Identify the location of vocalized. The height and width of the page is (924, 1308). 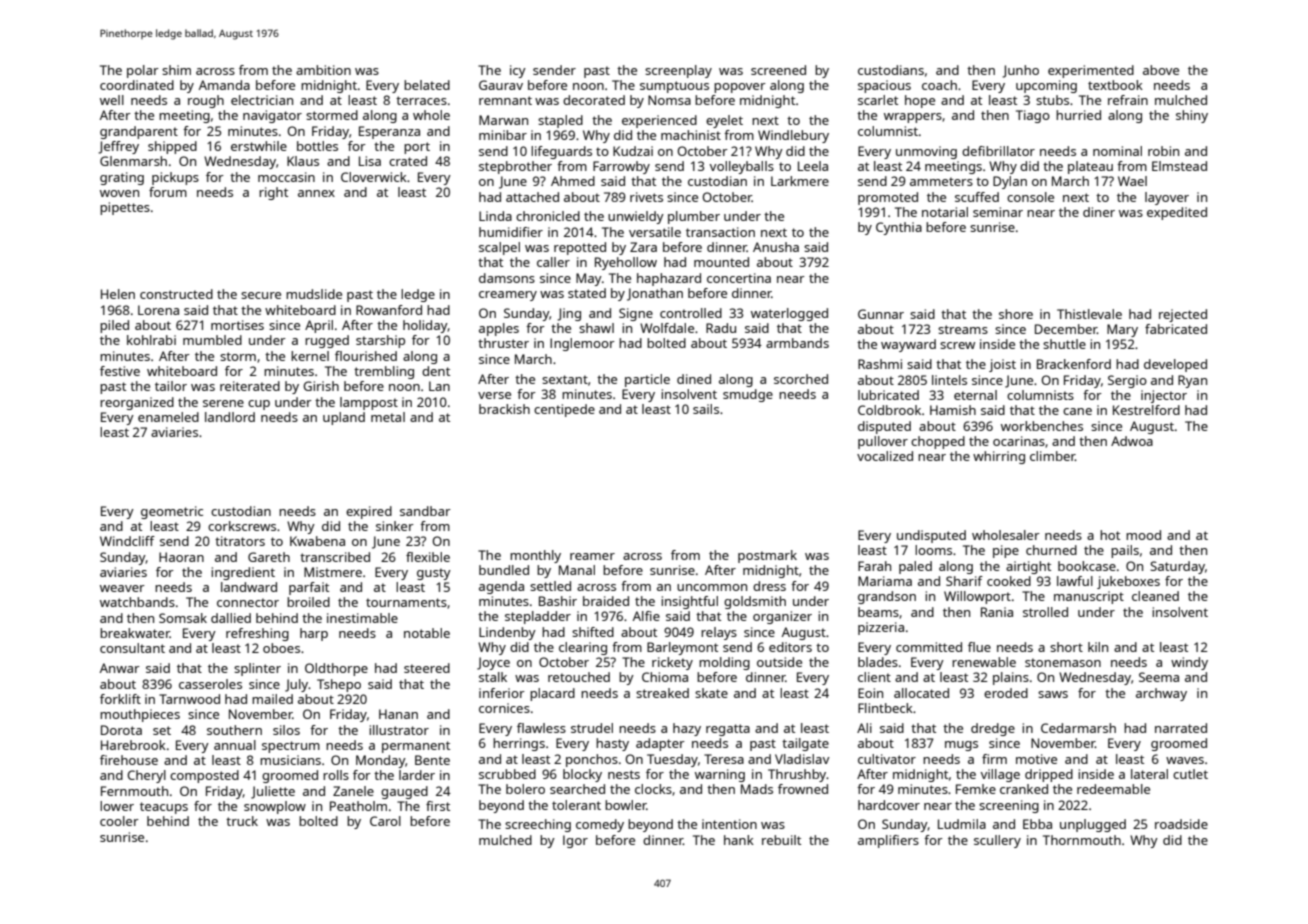
(885, 456).
